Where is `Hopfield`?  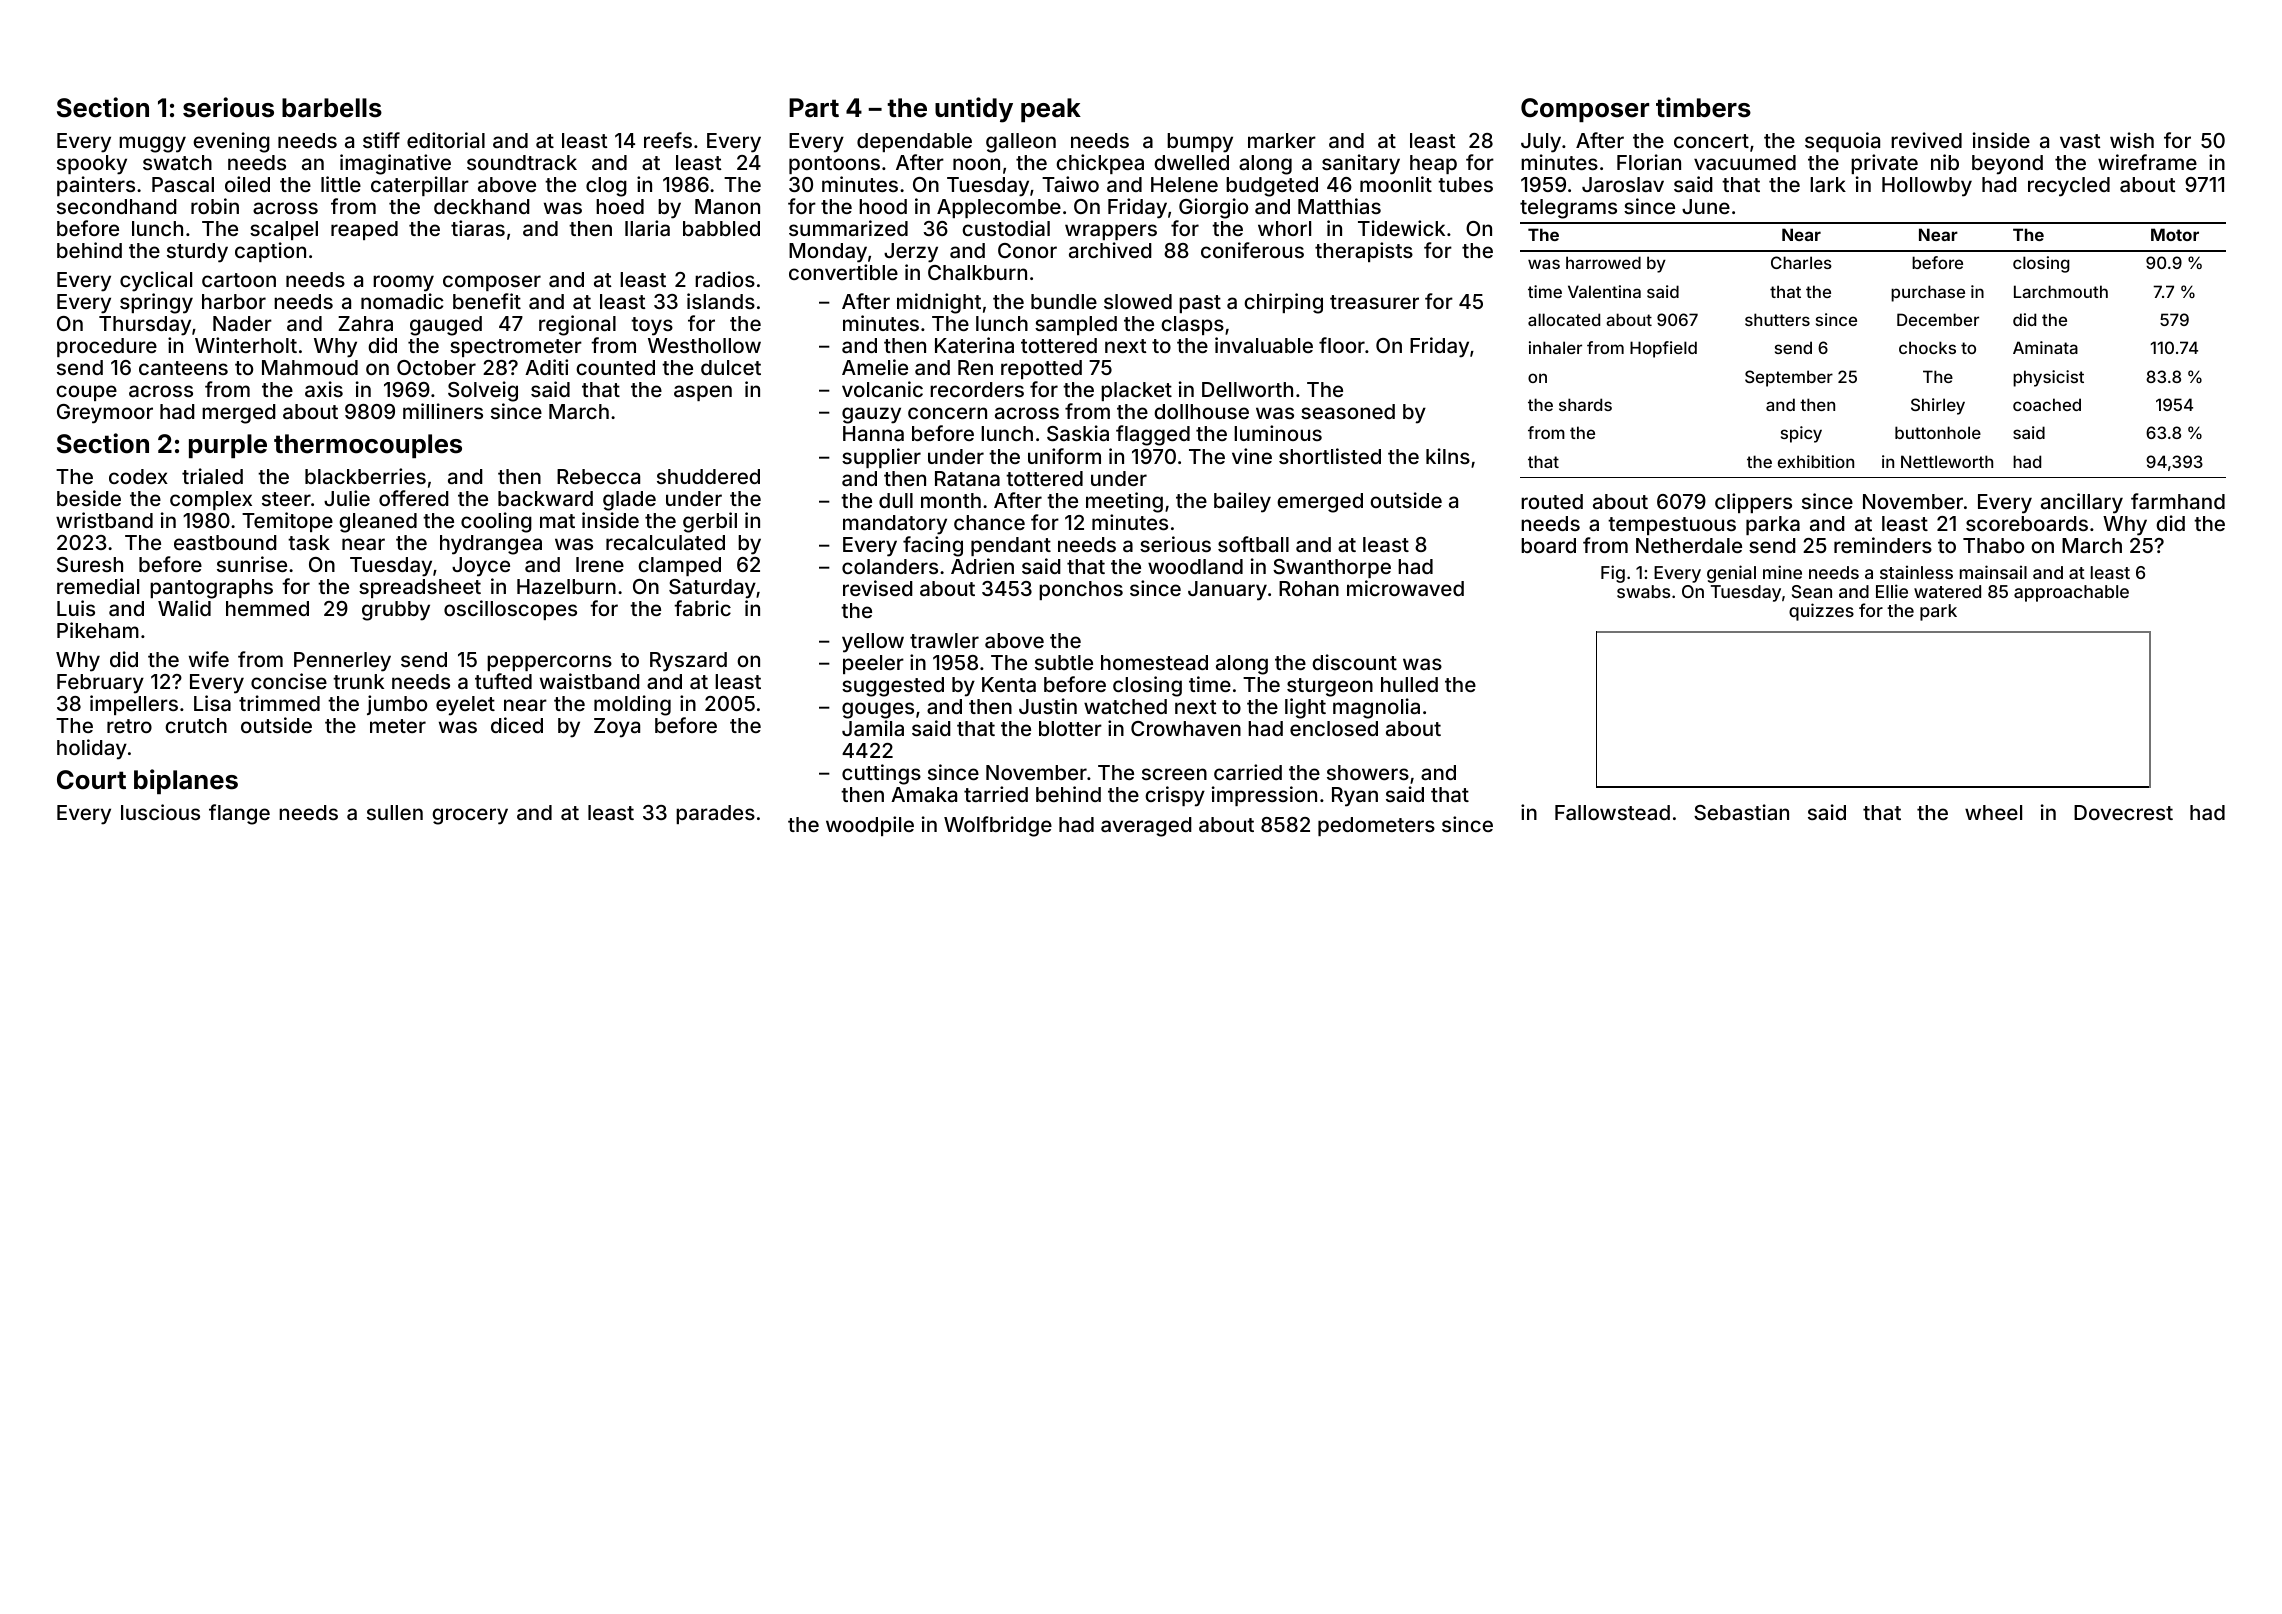
Hopfield is located at coordinates (1663, 349).
